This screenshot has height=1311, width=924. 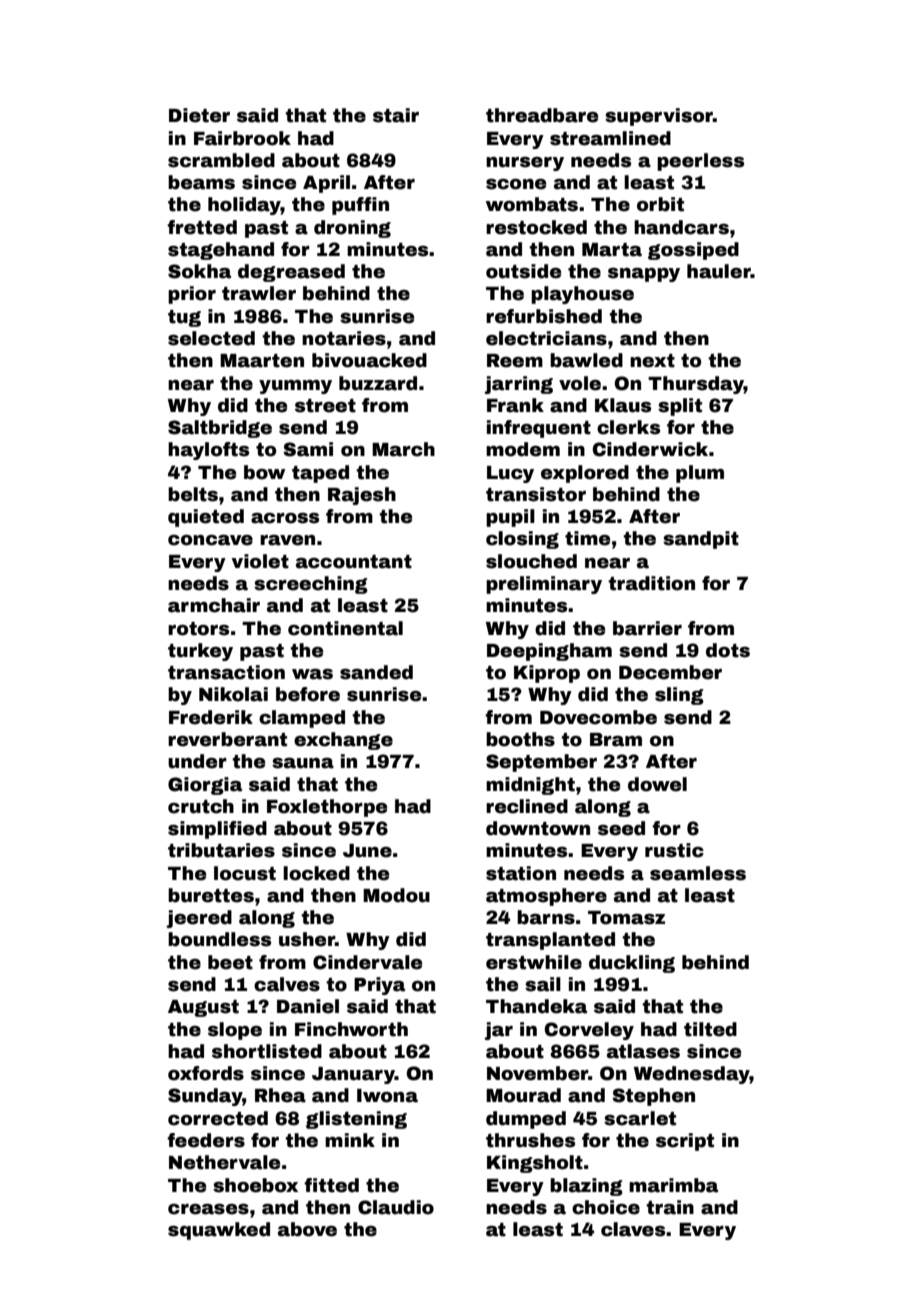 I want to click on Cinderwick, so click(x=650, y=449).
